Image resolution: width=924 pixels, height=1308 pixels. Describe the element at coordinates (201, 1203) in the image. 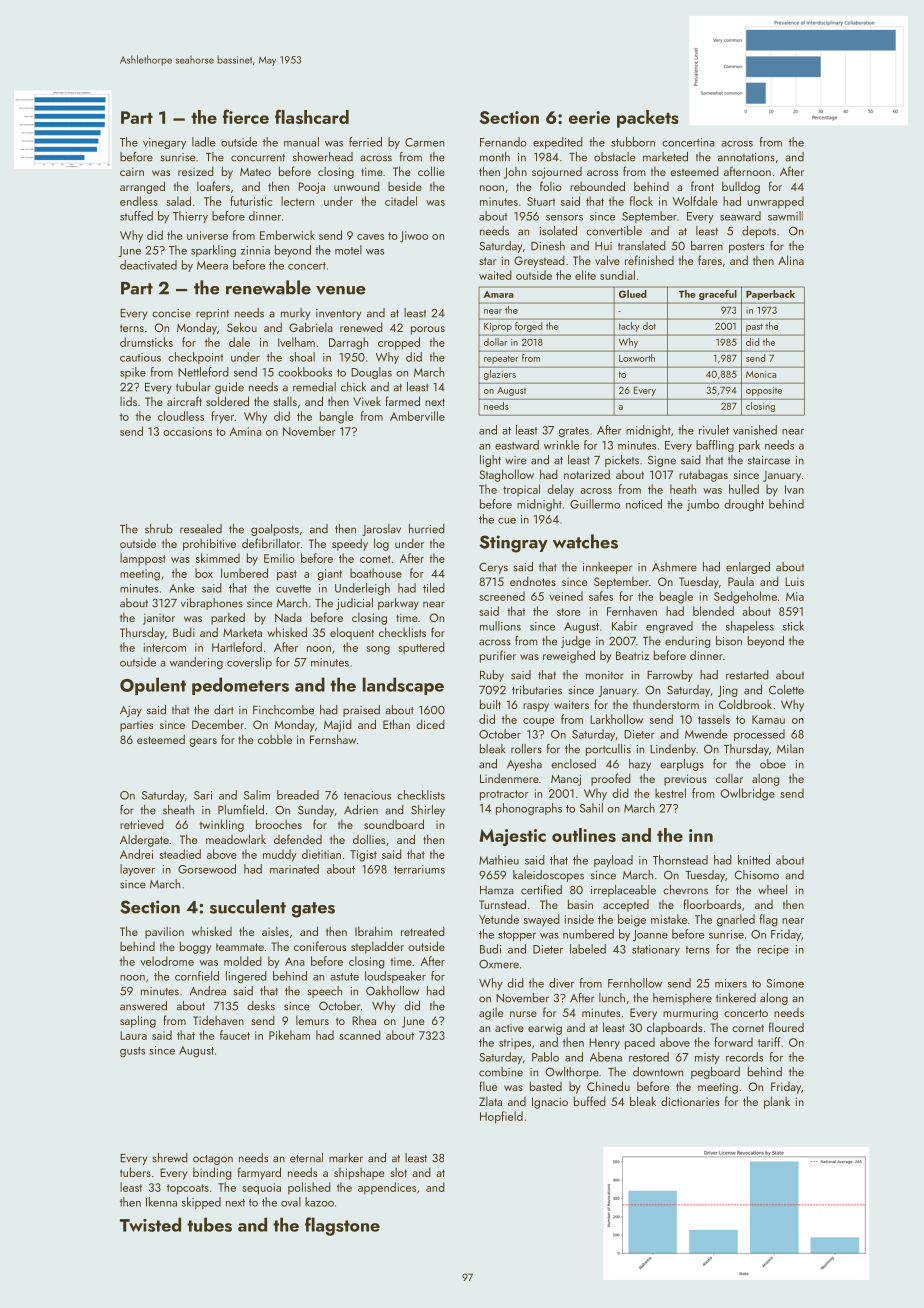

I see `skipped` at that location.
